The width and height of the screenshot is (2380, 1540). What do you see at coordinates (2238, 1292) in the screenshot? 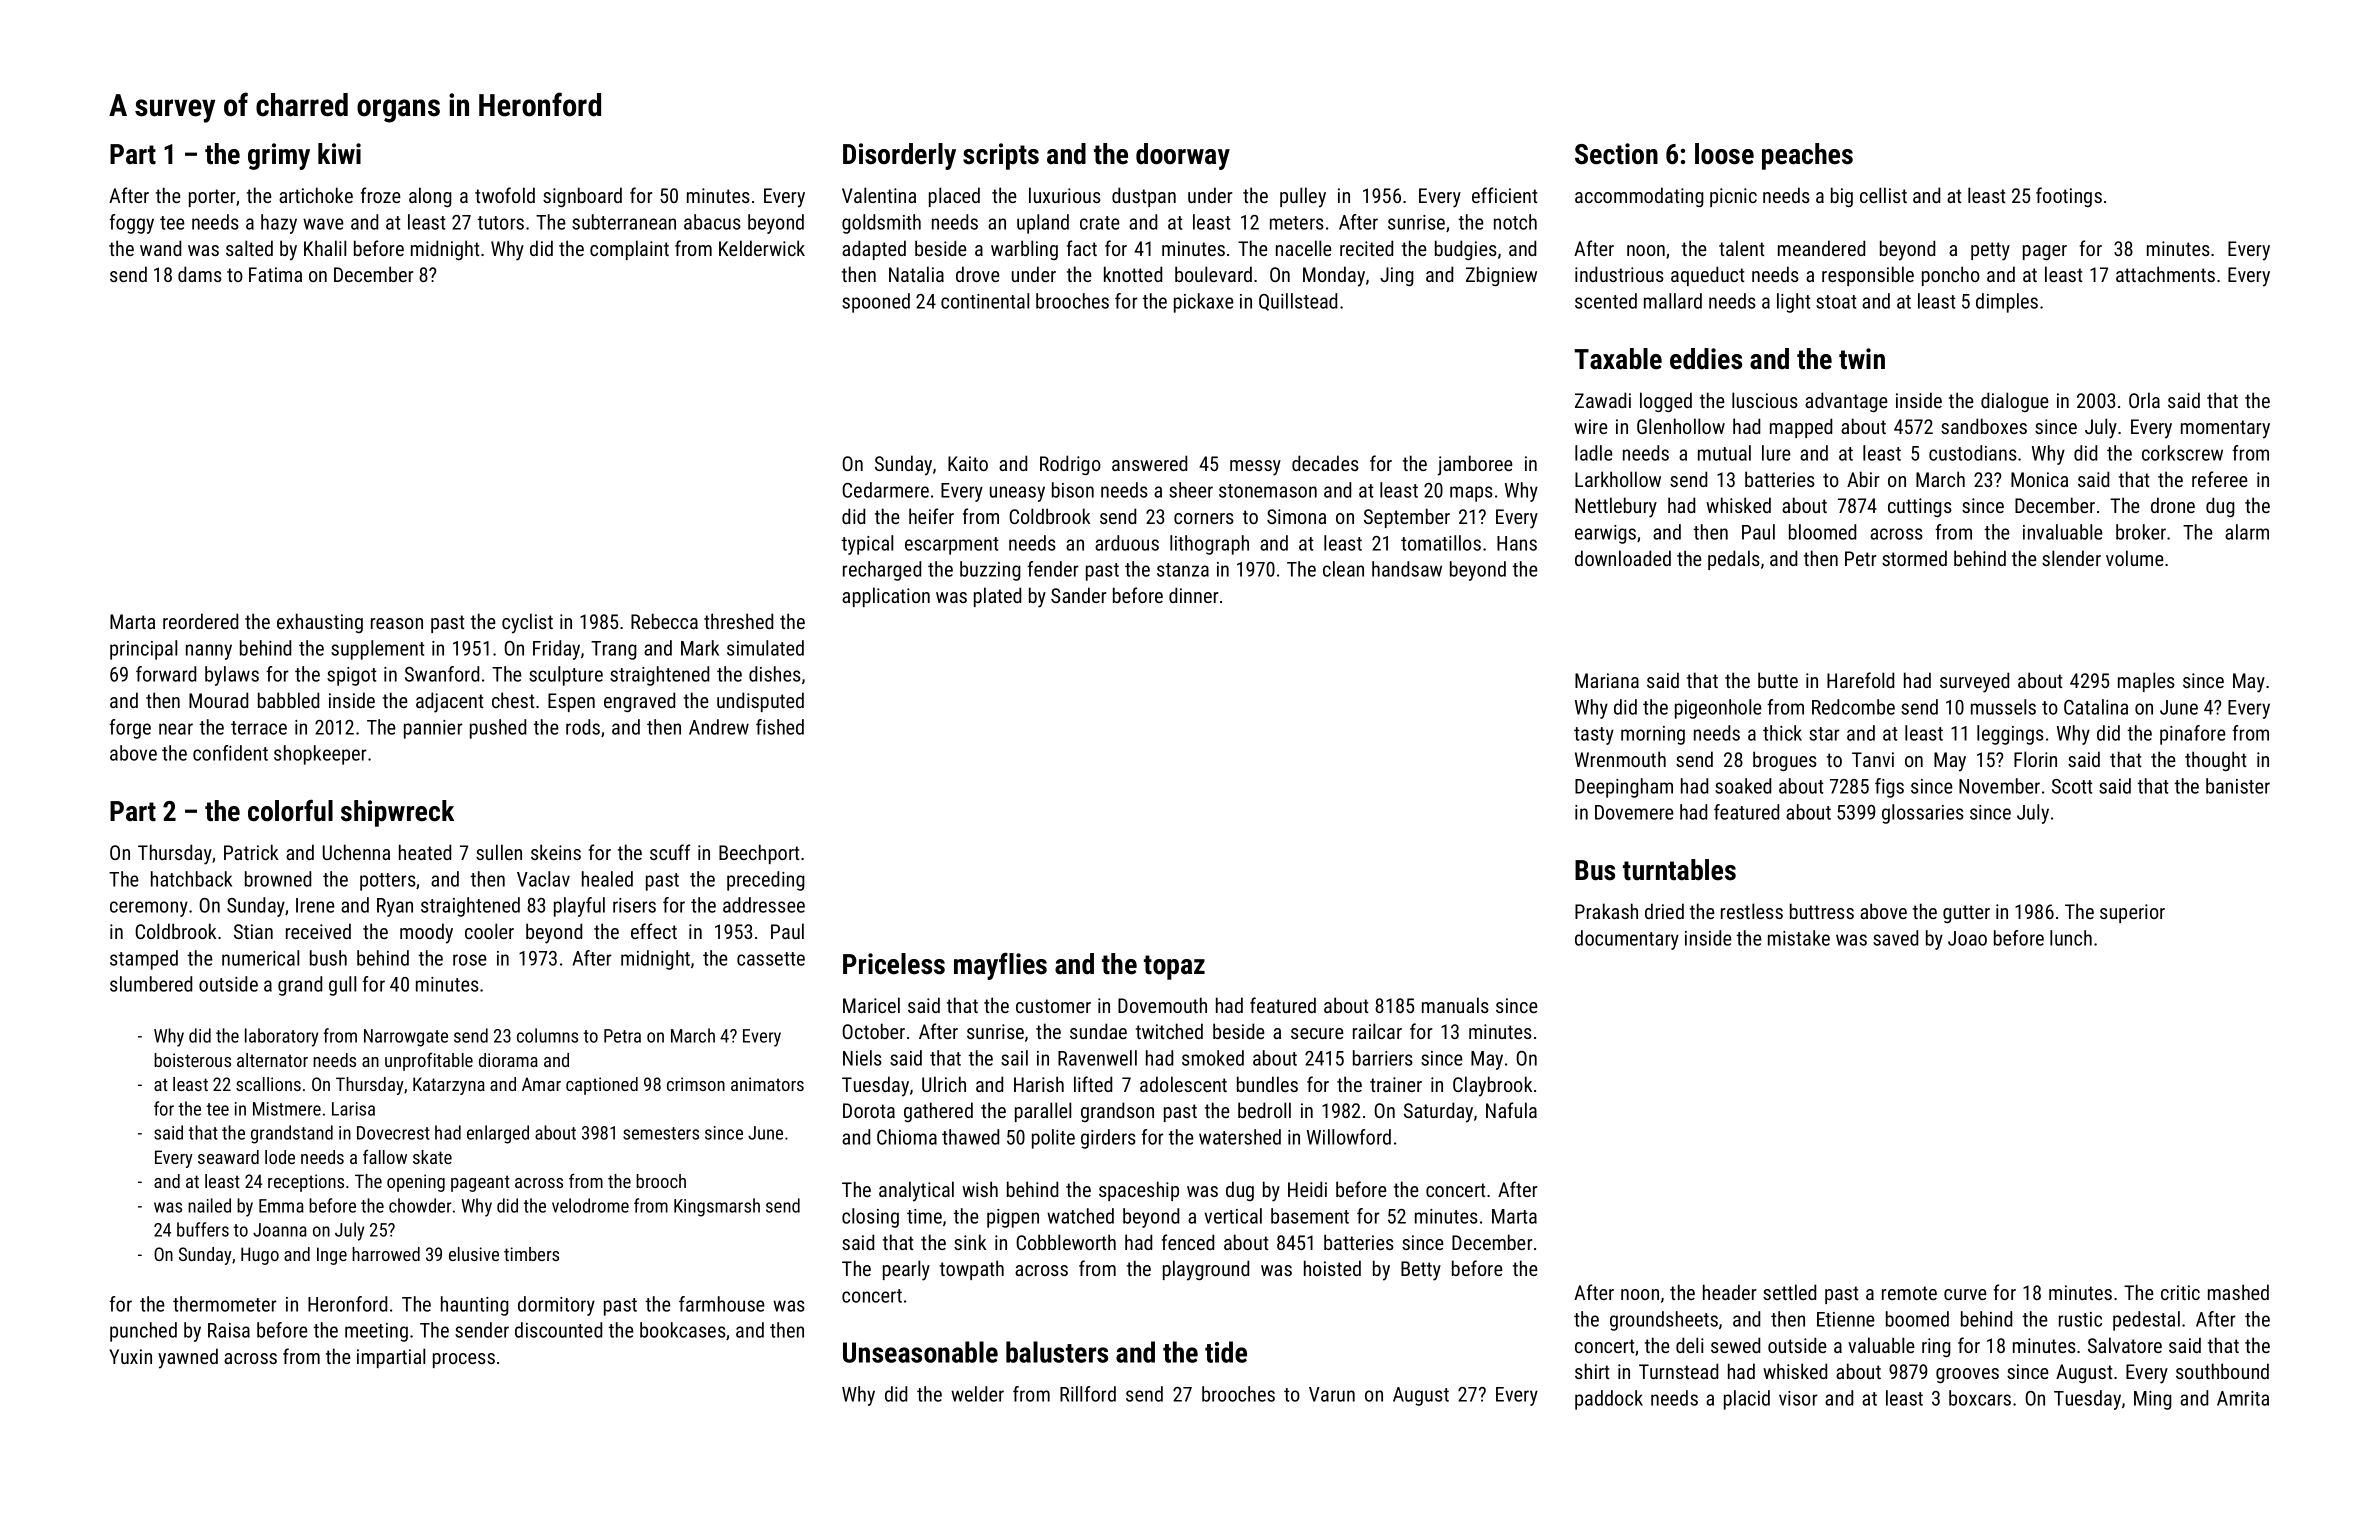
I see `mashed` at bounding box center [2238, 1292].
